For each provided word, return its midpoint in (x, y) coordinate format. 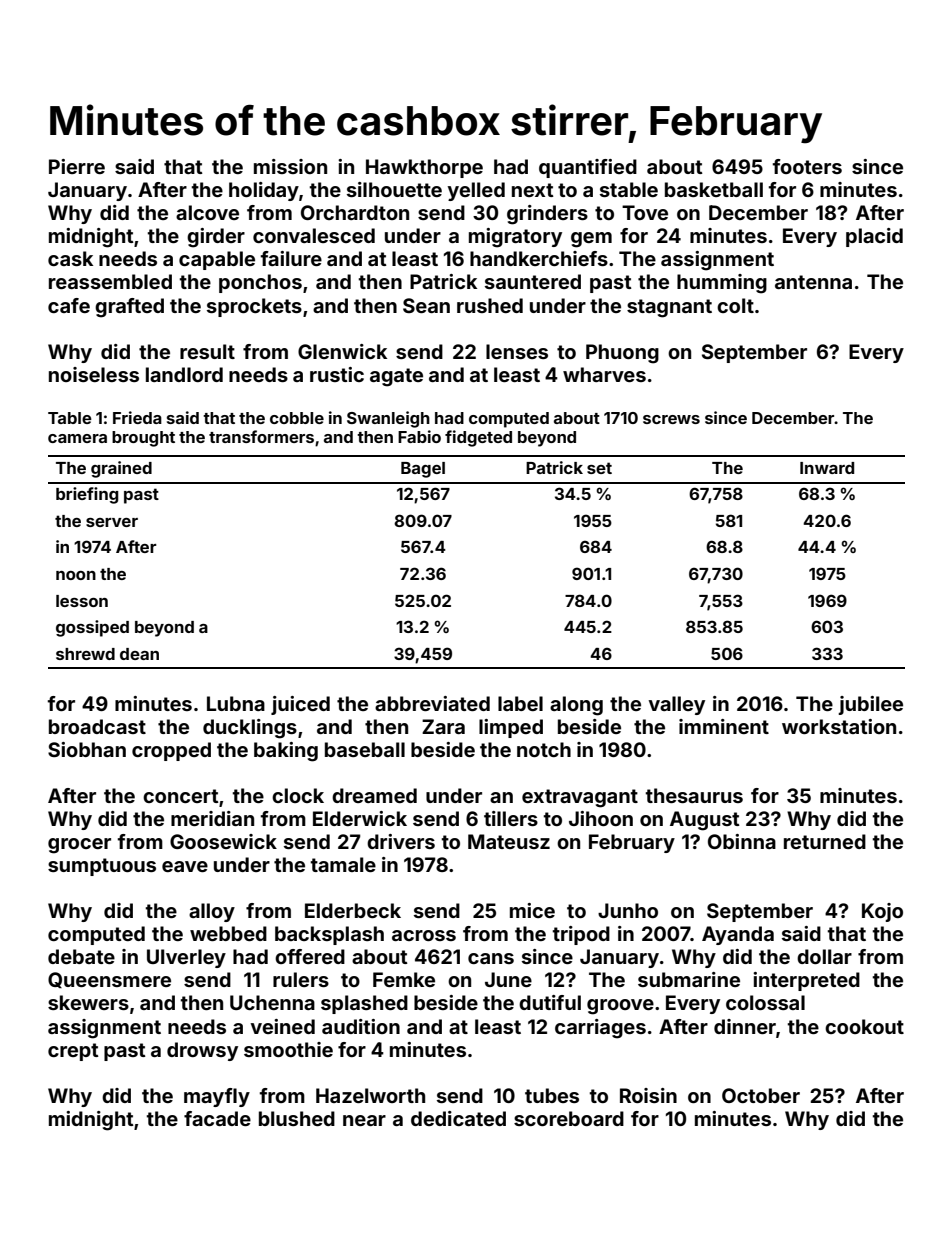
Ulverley (186, 958)
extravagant (580, 798)
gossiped (92, 628)
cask (70, 258)
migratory (515, 238)
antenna (813, 282)
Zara (443, 726)
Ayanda (738, 935)
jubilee (870, 705)
